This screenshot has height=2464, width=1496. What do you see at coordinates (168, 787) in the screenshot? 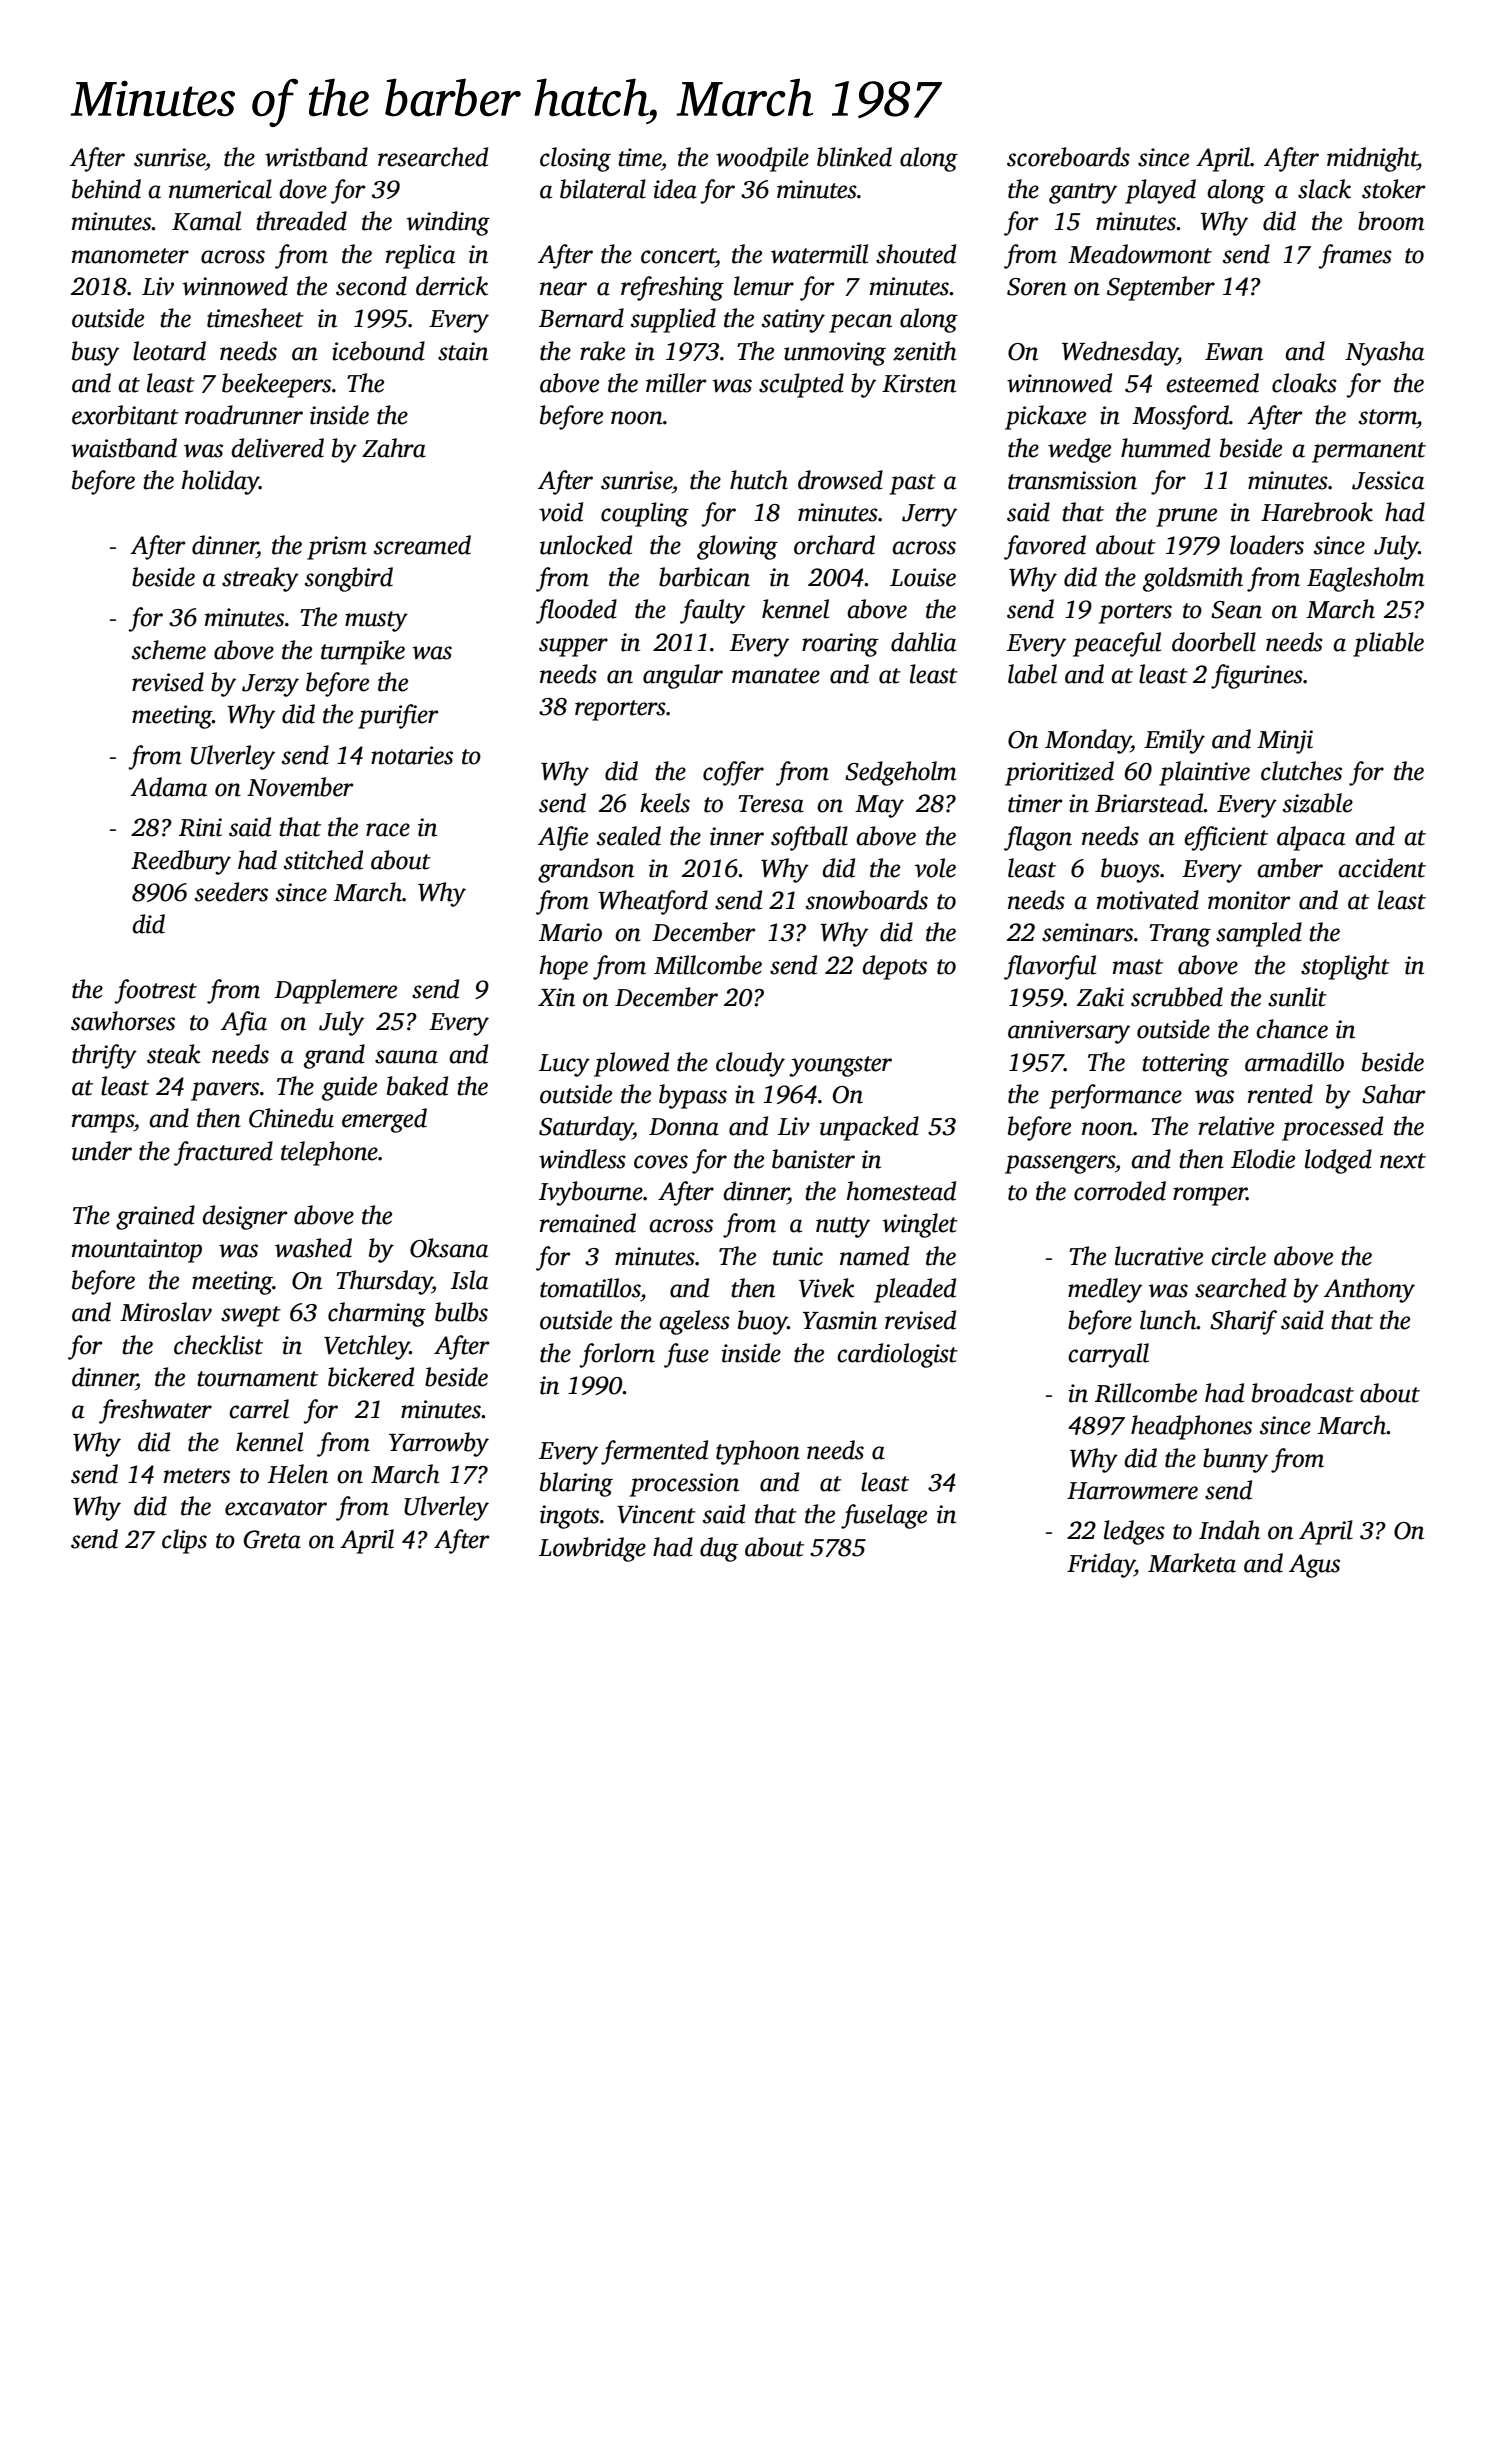
I see `Adama` at bounding box center [168, 787].
